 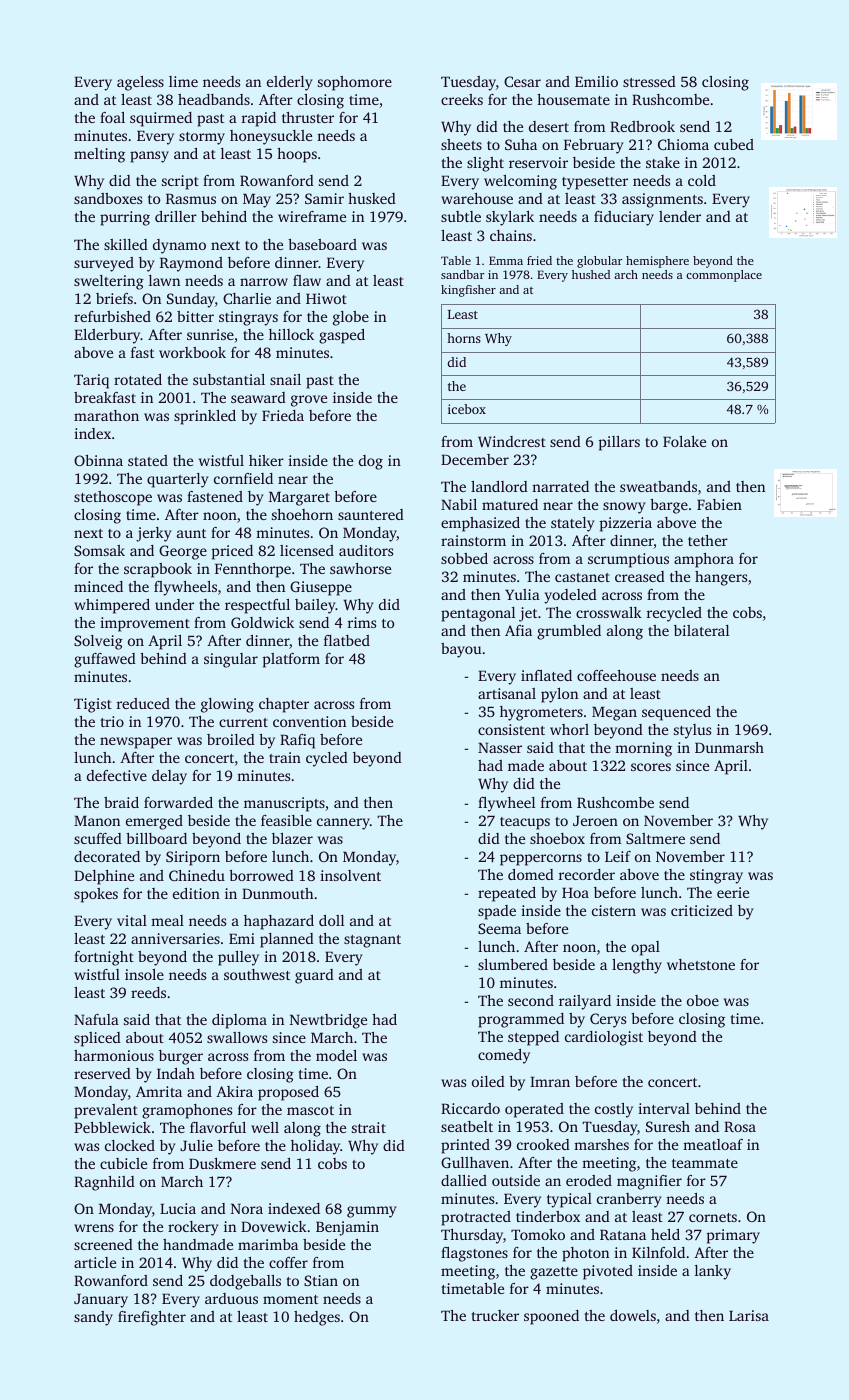 What do you see at coordinates (464, 1180) in the screenshot?
I see `dallied` at bounding box center [464, 1180].
